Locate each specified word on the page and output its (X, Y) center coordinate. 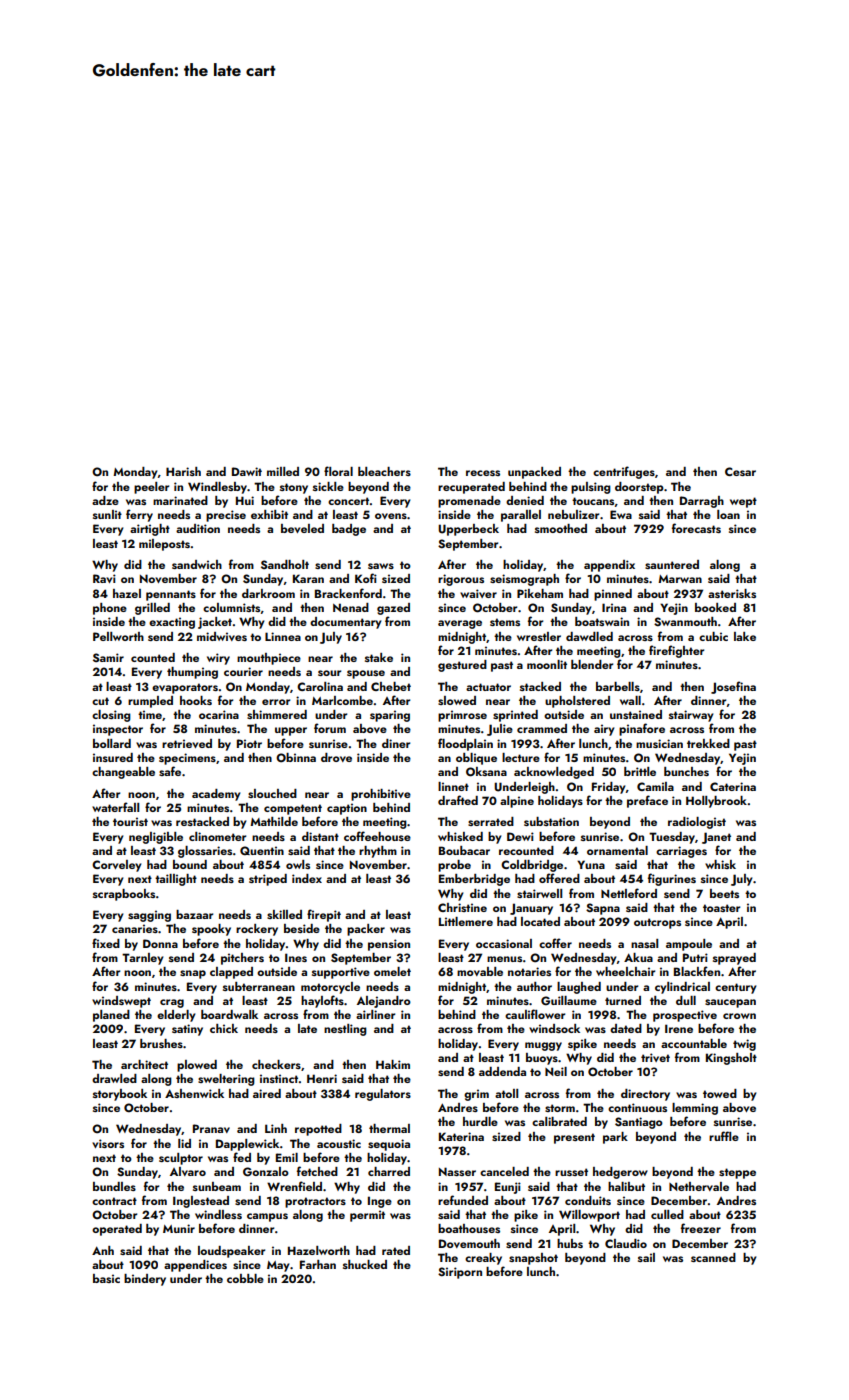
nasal (644, 943)
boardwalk (229, 1014)
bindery (145, 1280)
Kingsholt (731, 1059)
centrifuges (624, 472)
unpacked (534, 473)
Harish (183, 471)
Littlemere (466, 921)
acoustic (339, 1143)
